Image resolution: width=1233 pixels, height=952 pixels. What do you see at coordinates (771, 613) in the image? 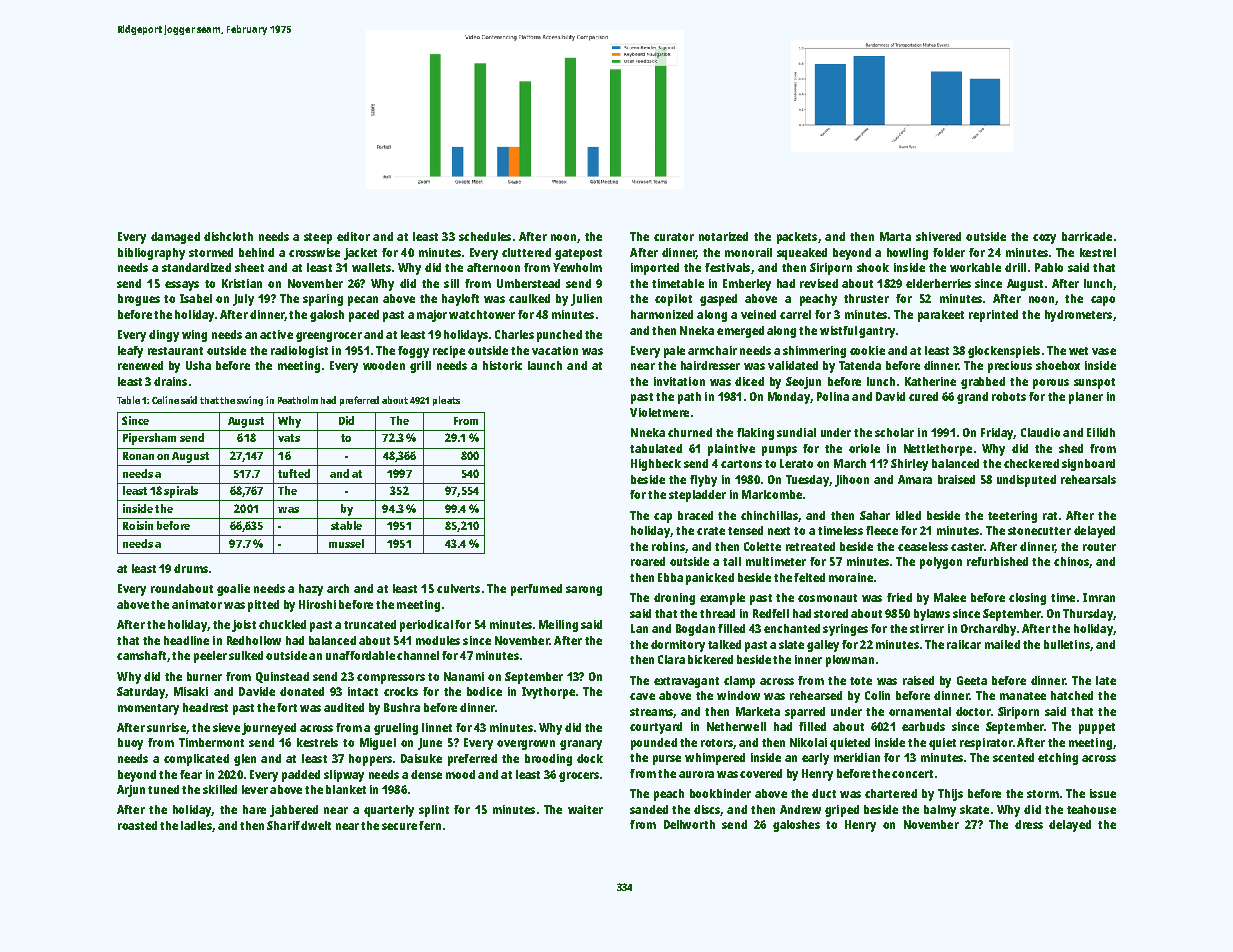
I see `Redfell` at bounding box center [771, 613].
